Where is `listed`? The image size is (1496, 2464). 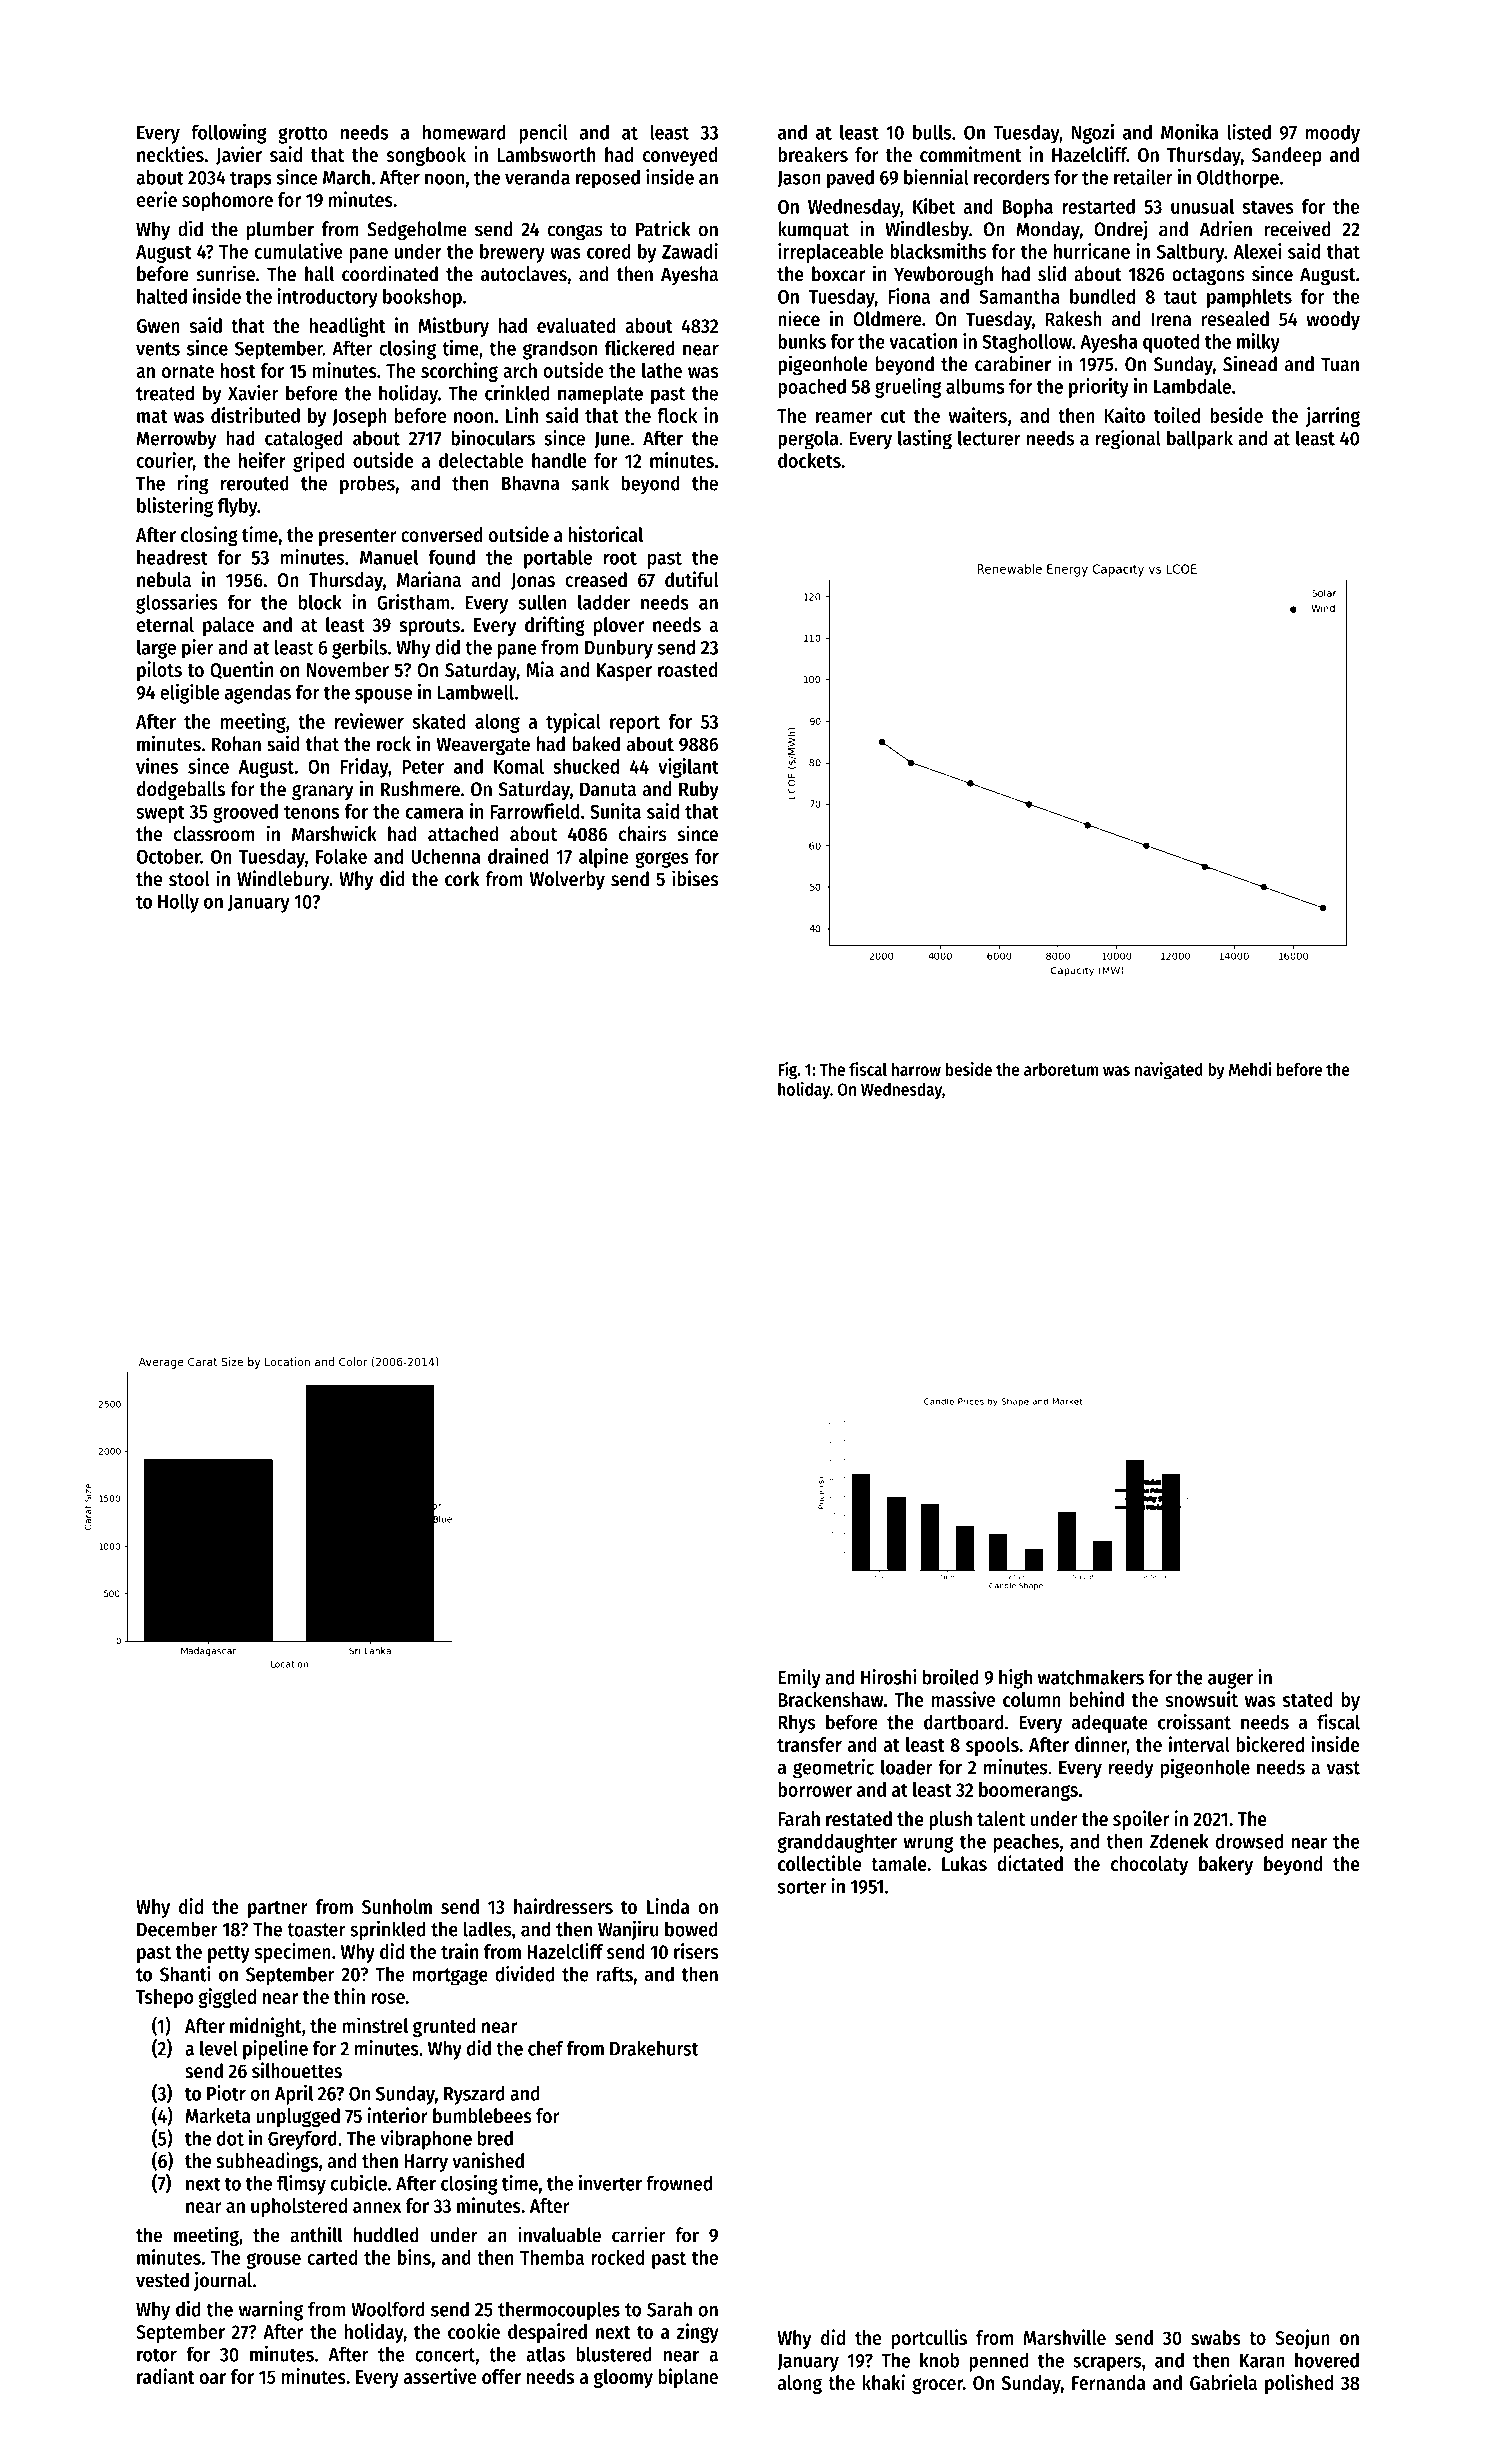
listed is located at coordinates (1249, 132).
